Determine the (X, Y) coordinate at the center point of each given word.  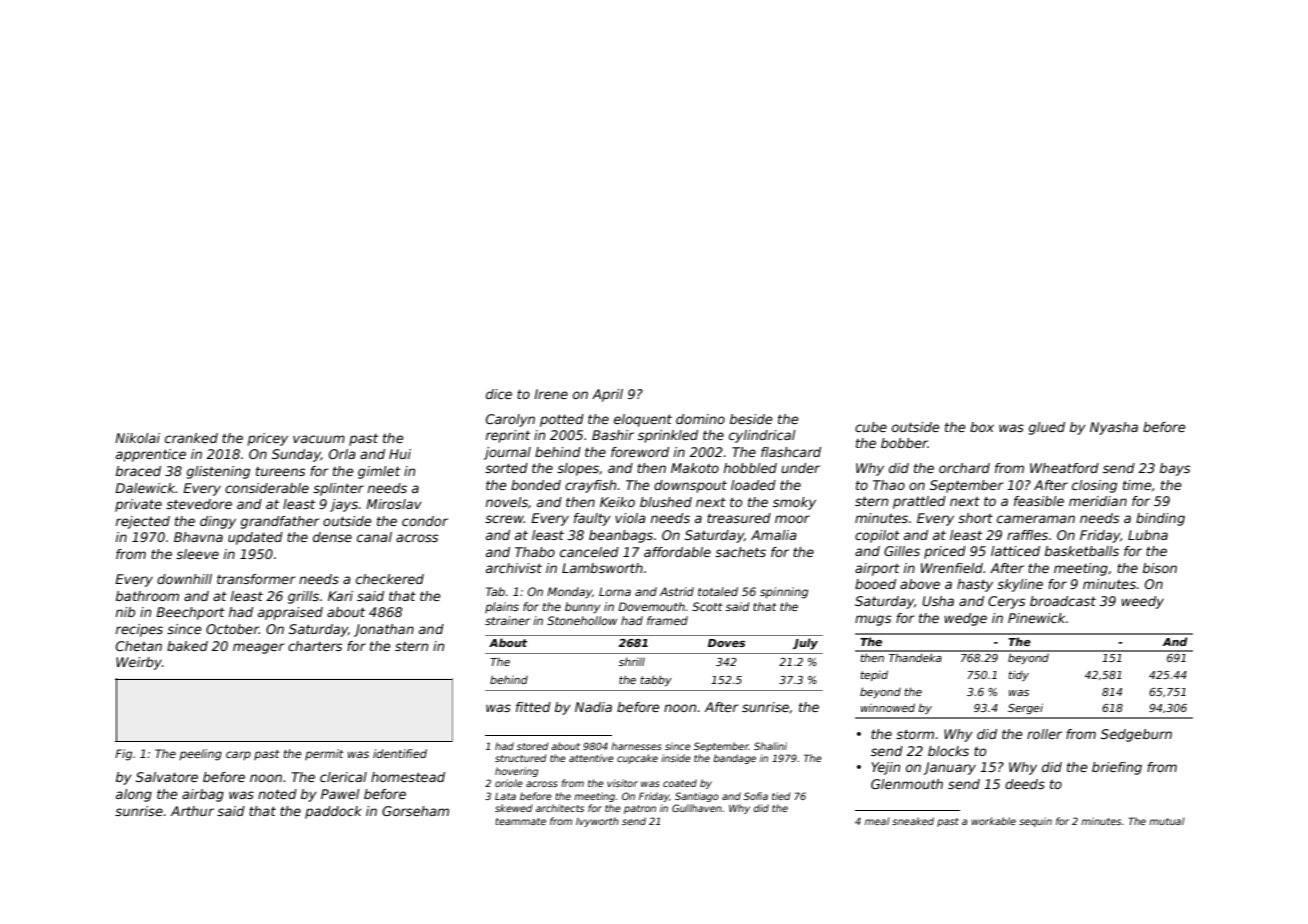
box (982, 427)
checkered (390, 579)
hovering (516, 772)
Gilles (902, 551)
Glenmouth (907, 784)
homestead (408, 777)
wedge (965, 619)
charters (315, 646)
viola (630, 518)
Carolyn (510, 420)
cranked (191, 438)
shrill (632, 661)
